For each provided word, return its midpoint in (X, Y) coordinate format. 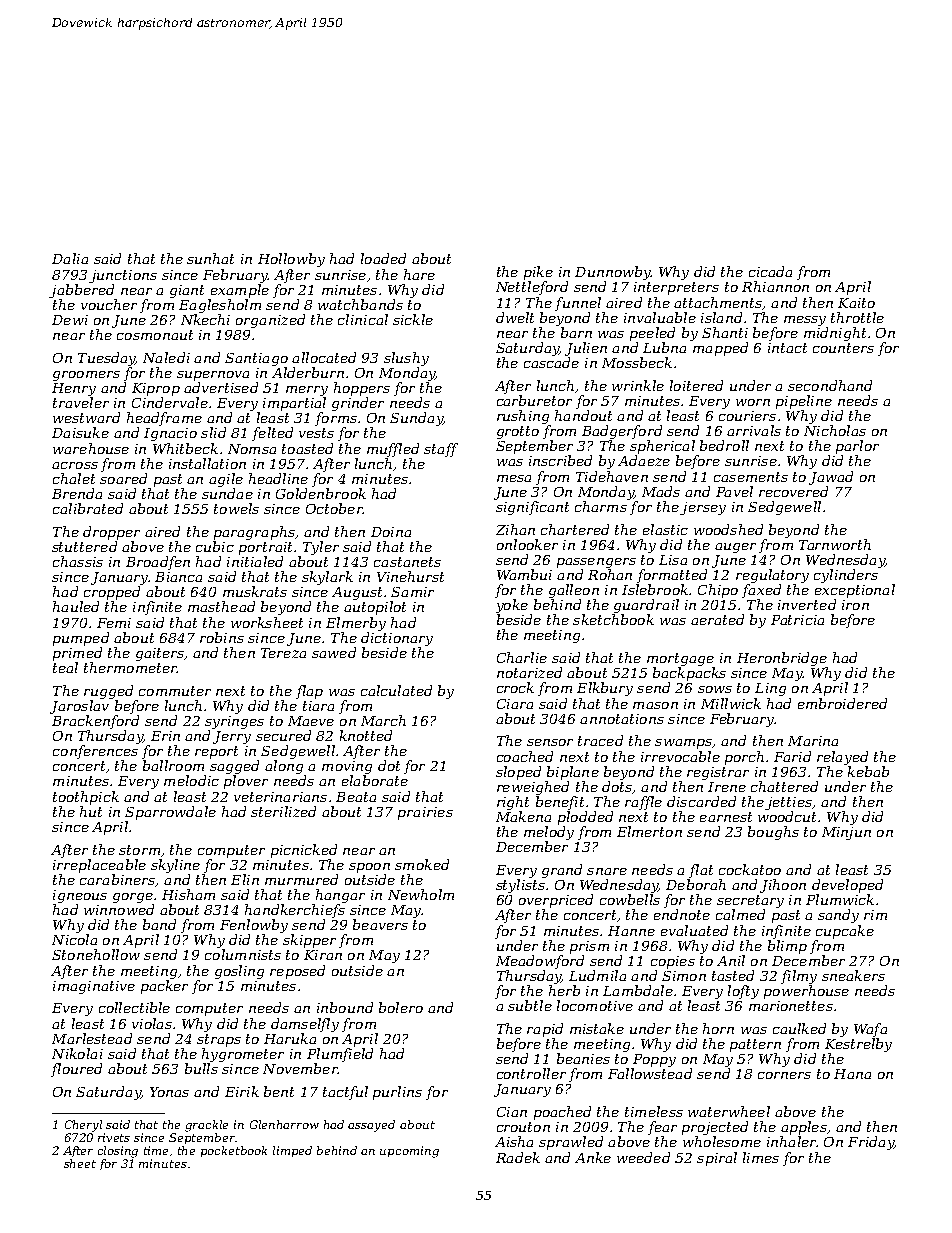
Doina (391, 532)
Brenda (77, 493)
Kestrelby (858, 1045)
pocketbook (234, 1151)
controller (531, 1073)
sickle (413, 319)
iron (855, 605)
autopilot (375, 608)
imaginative (94, 987)
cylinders (846, 576)
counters (843, 348)
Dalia (70, 258)
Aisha (514, 1141)
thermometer (130, 667)
